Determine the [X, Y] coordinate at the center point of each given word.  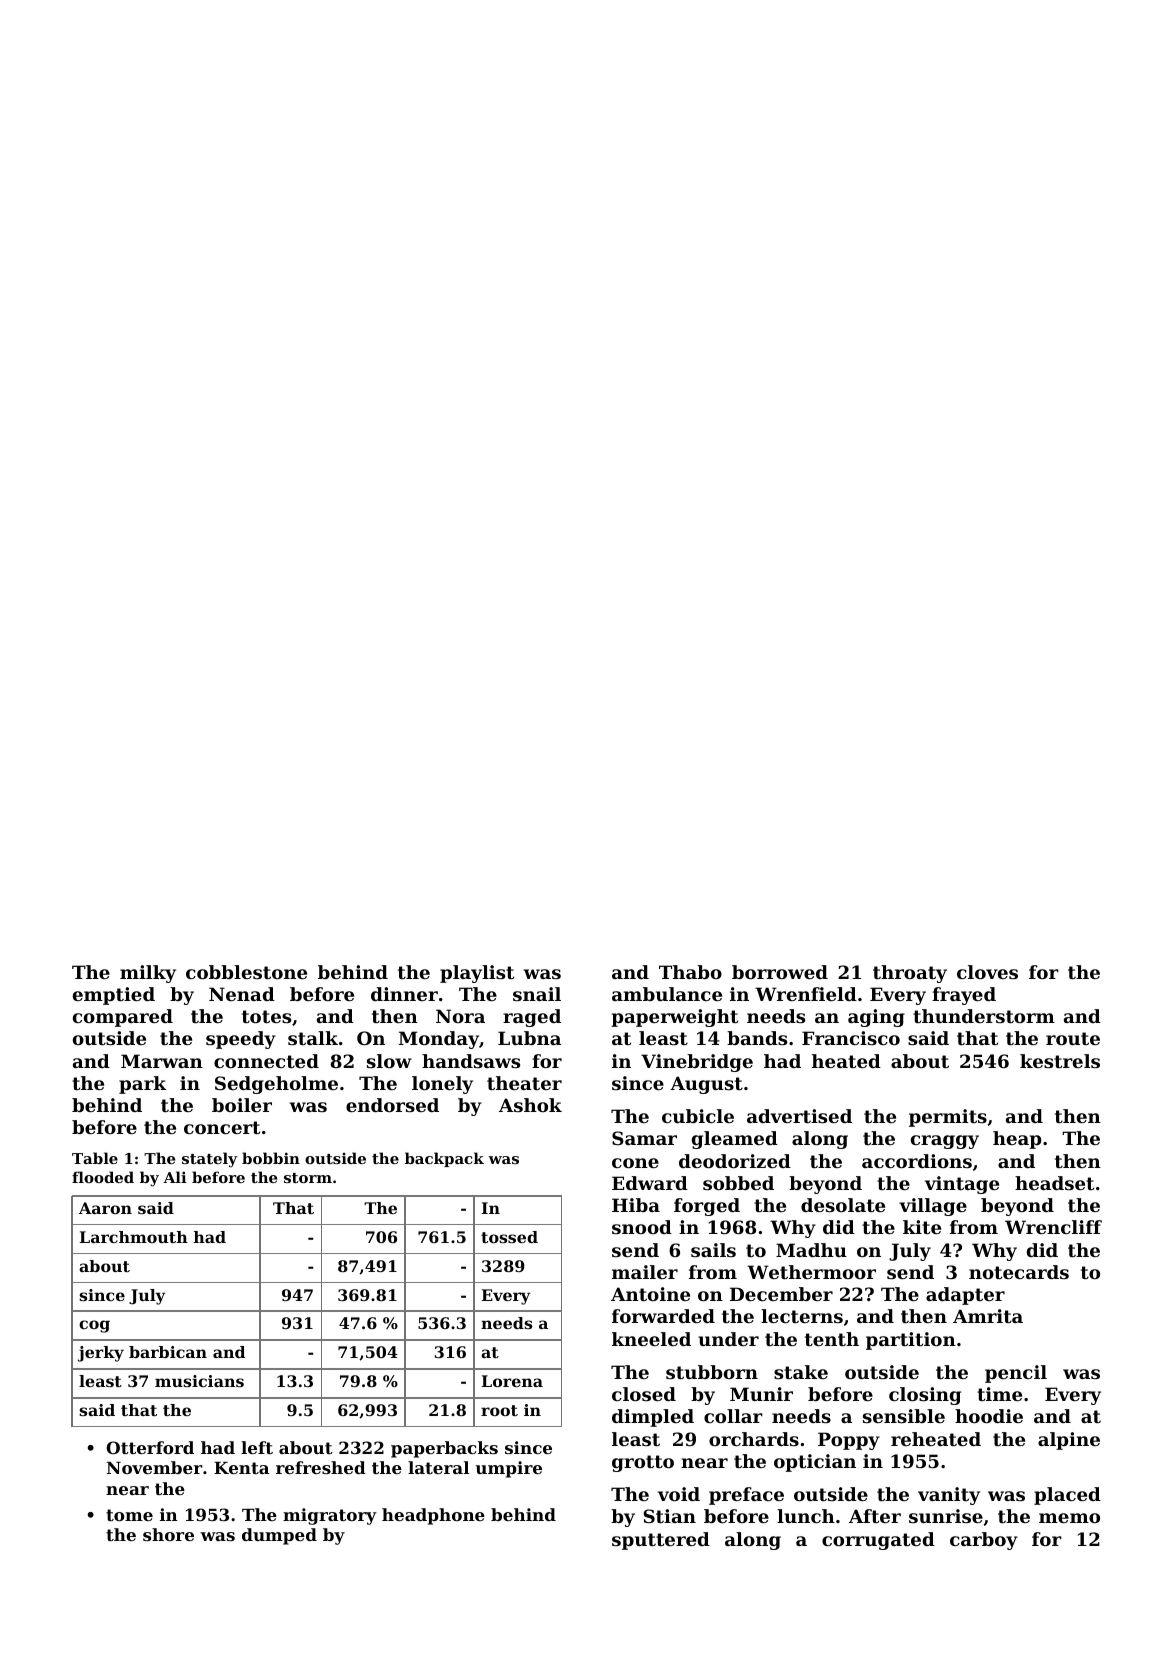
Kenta [241, 1468]
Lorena [512, 1381]
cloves [987, 972]
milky [148, 974]
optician [815, 1463]
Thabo [690, 972]
